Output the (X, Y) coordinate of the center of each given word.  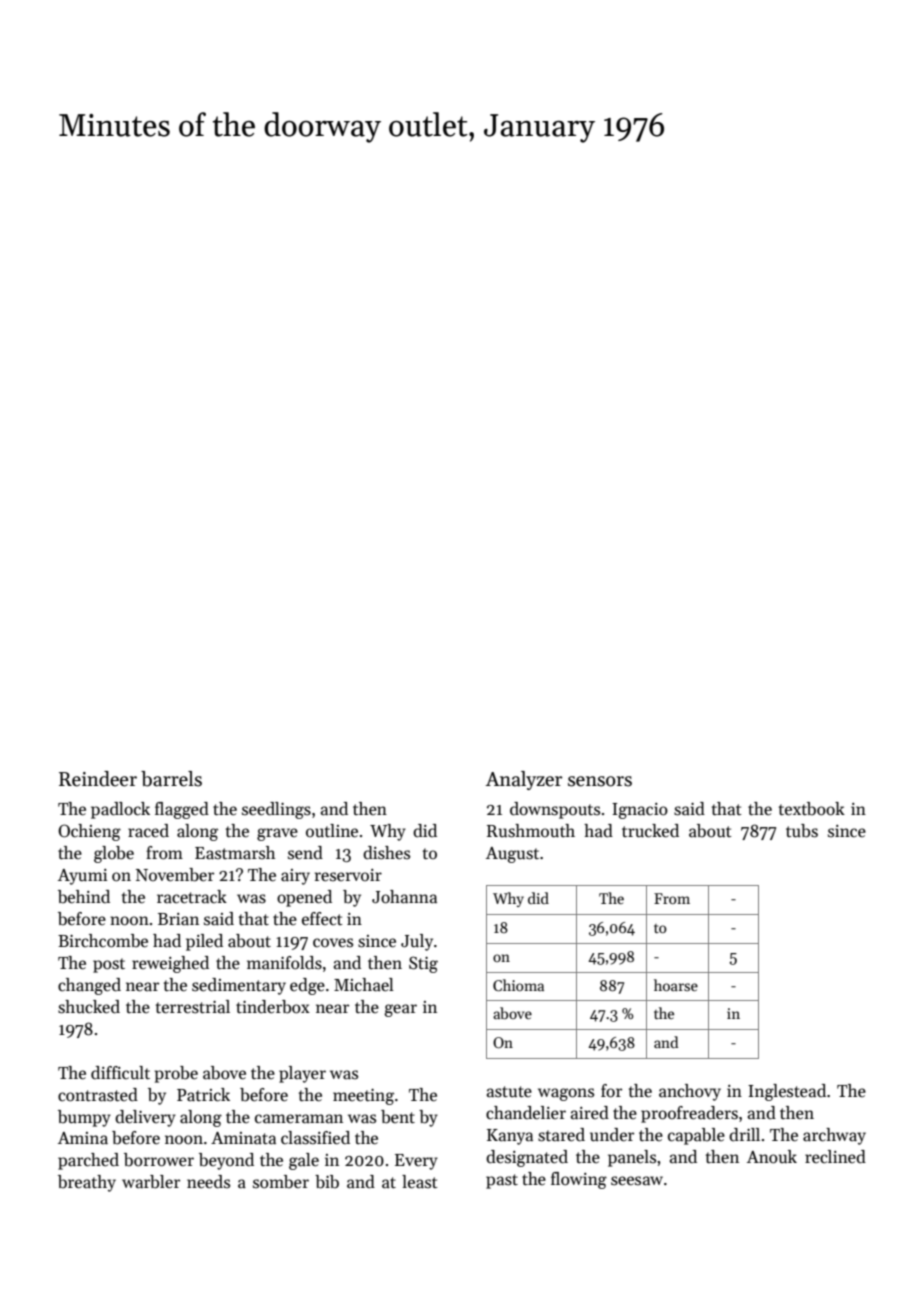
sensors (600, 781)
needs (208, 1182)
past (502, 1181)
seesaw (637, 1181)
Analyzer (523, 780)
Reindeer (98, 779)
